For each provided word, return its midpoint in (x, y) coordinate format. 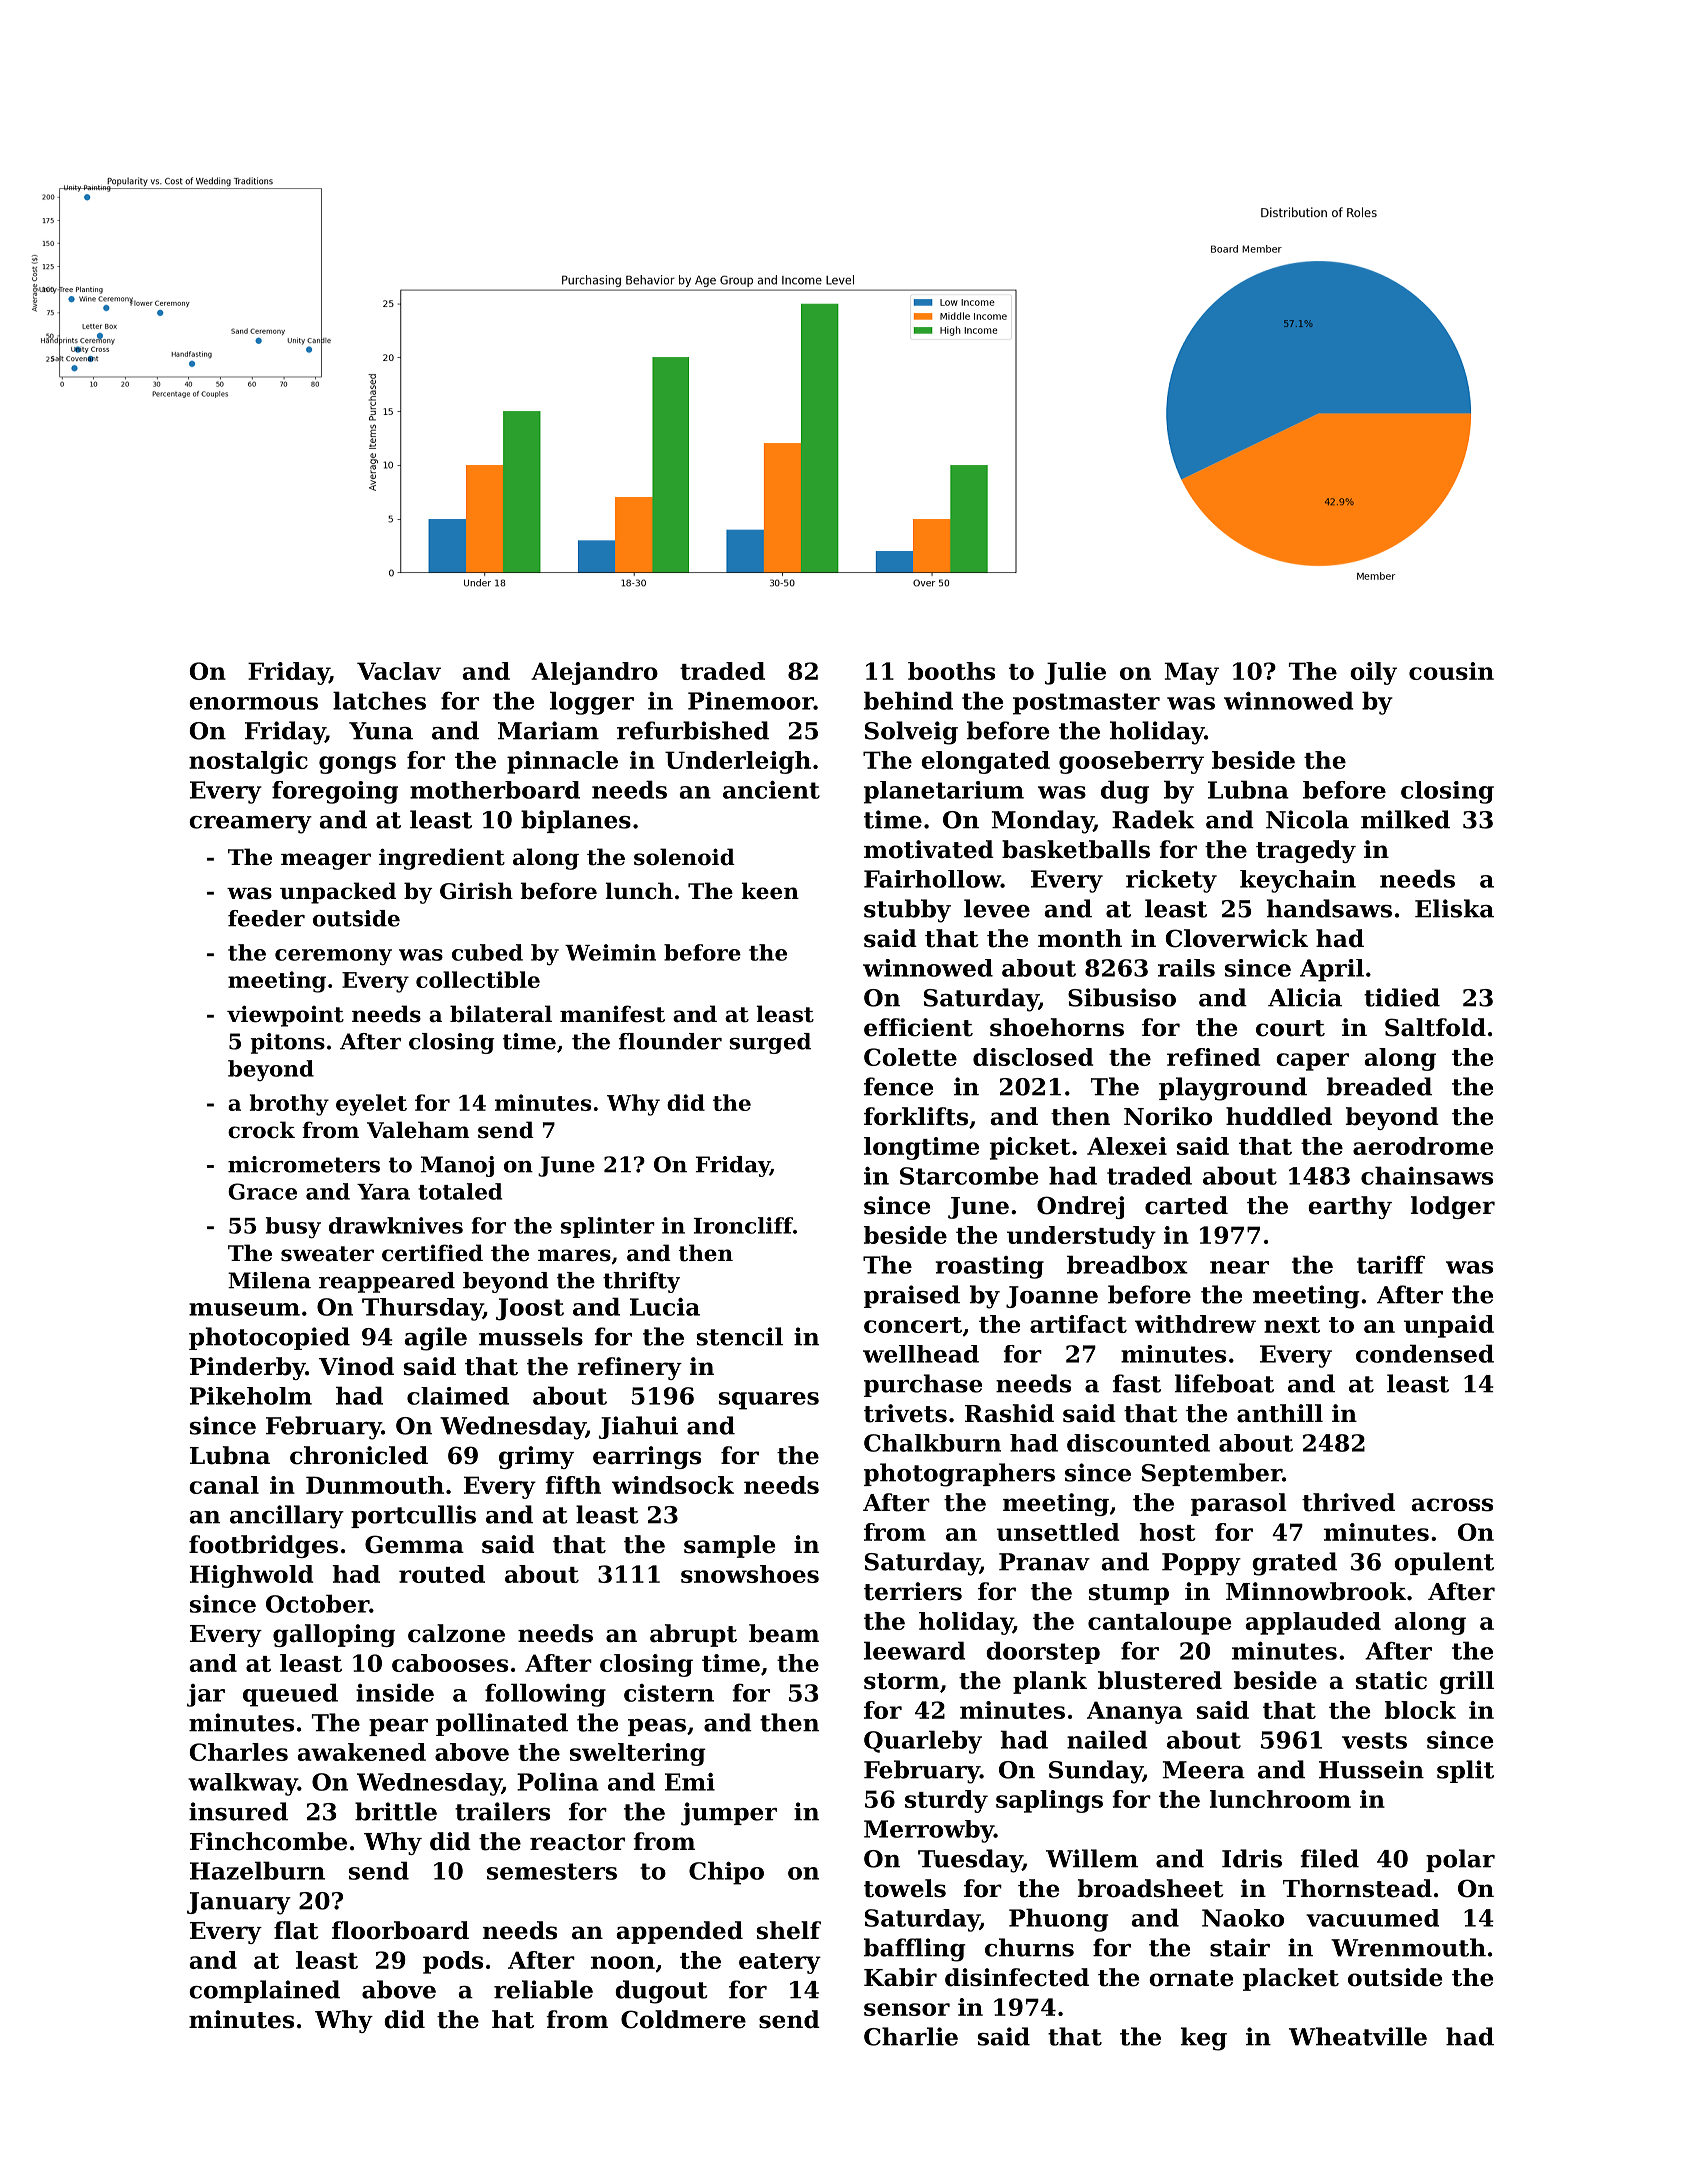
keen (770, 891)
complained (264, 1991)
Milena (269, 1280)
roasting (990, 1267)
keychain (1298, 881)
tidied (1402, 997)
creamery (250, 825)
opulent (1444, 1563)
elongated (985, 762)
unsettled (1058, 1532)
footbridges (263, 1546)
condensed (1425, 1353)
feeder (266, 918)
